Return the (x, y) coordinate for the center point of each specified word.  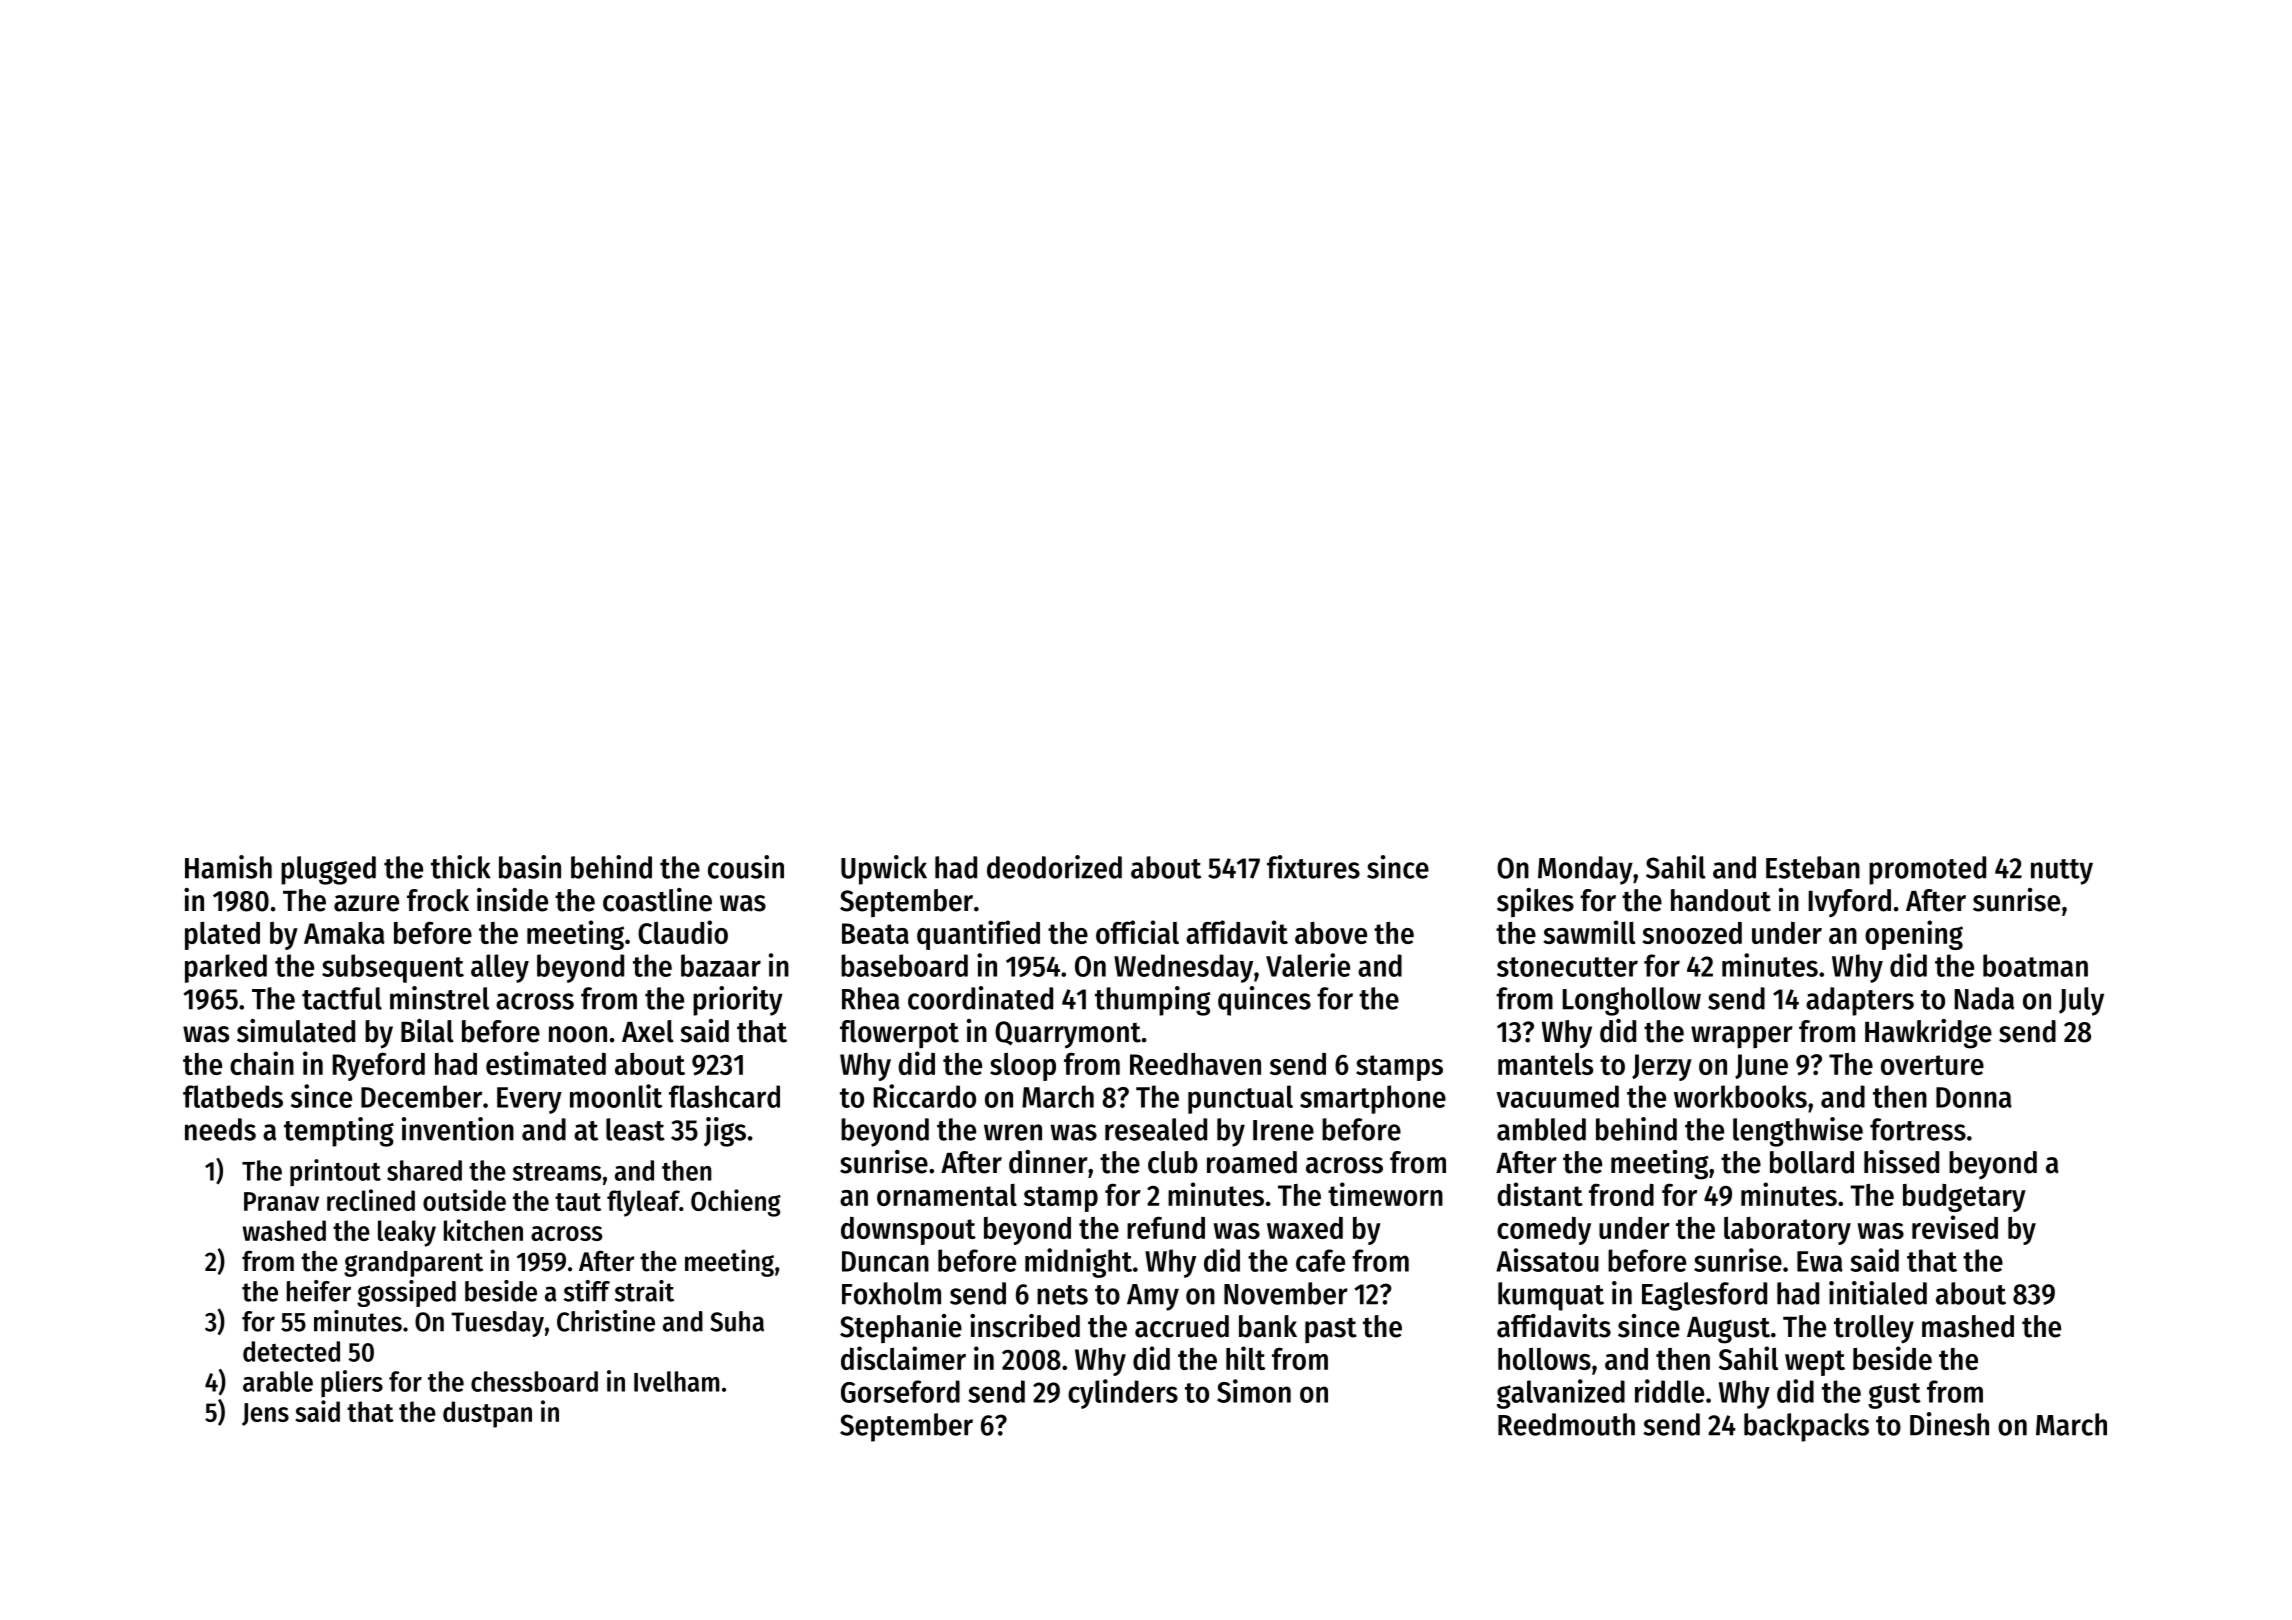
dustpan (487, 1414)
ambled (1541, 1129)
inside (512, 900)
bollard (1812, 1162)
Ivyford (1850, 903)
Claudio (683, 932)
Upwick (884, 870)
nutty (2062, 872)
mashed (1968, 1326)
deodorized (1054, 867)
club (1173, 1162)
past (1331, 1330)
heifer (319, 1291)
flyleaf (643, 1203)
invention (458, 1129)
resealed (1156, 1129)
